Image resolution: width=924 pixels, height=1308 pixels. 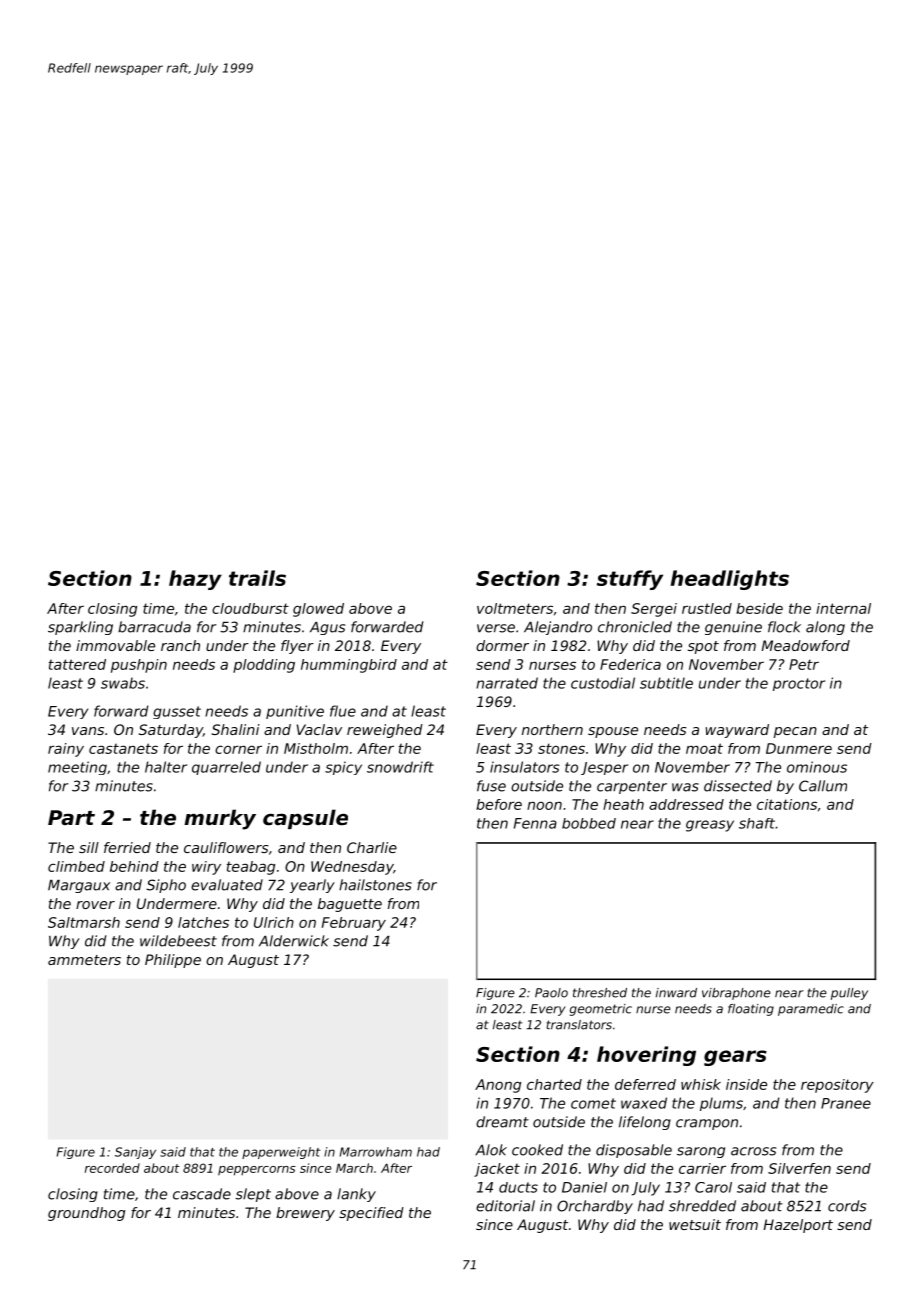 What do you see at coordinates (811, 1010) in the page?
I see `paramedic` at bounding box center [811, 1010].
